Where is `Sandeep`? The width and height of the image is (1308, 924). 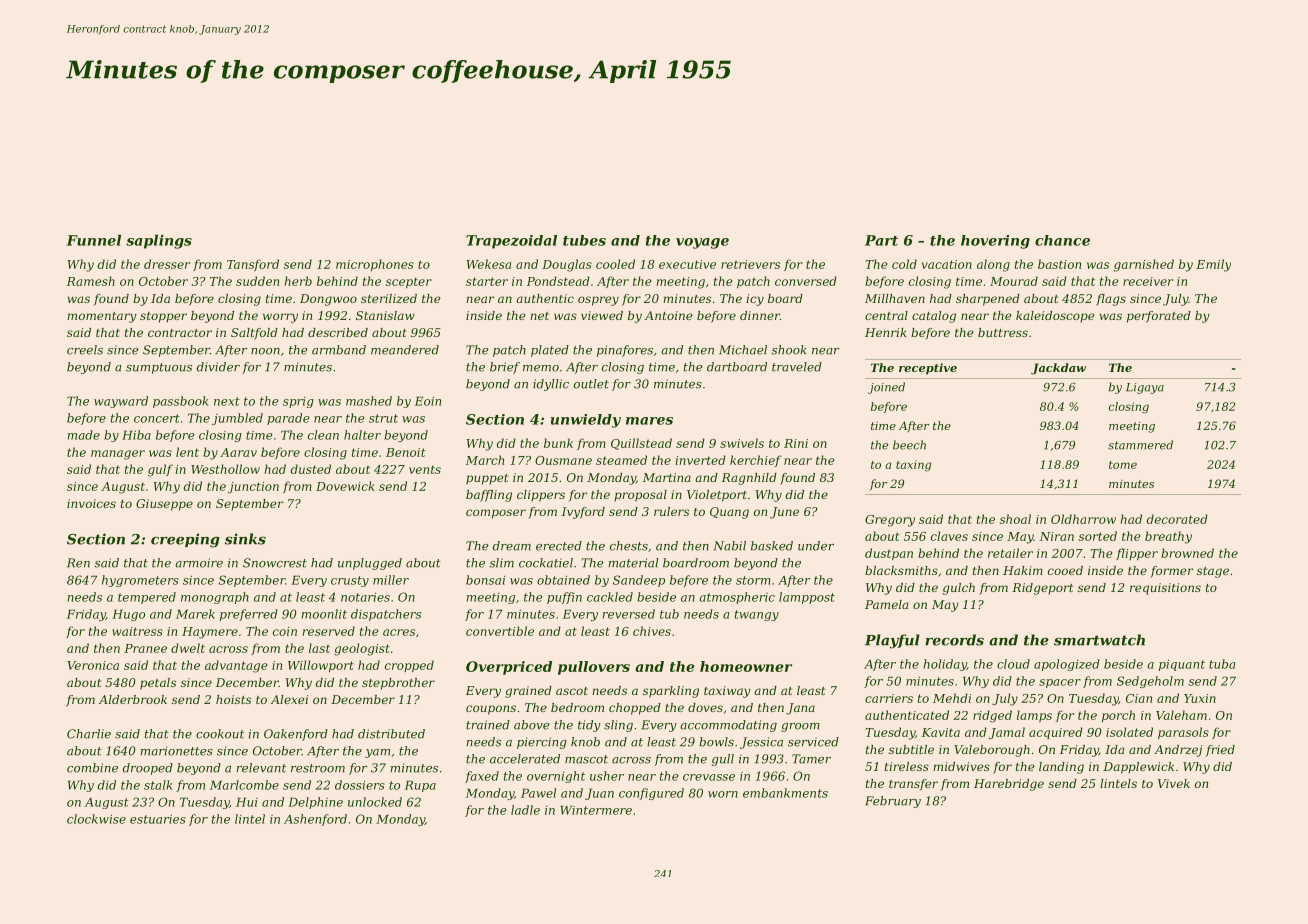 Sandeep is located at coordinates (639, 581).
